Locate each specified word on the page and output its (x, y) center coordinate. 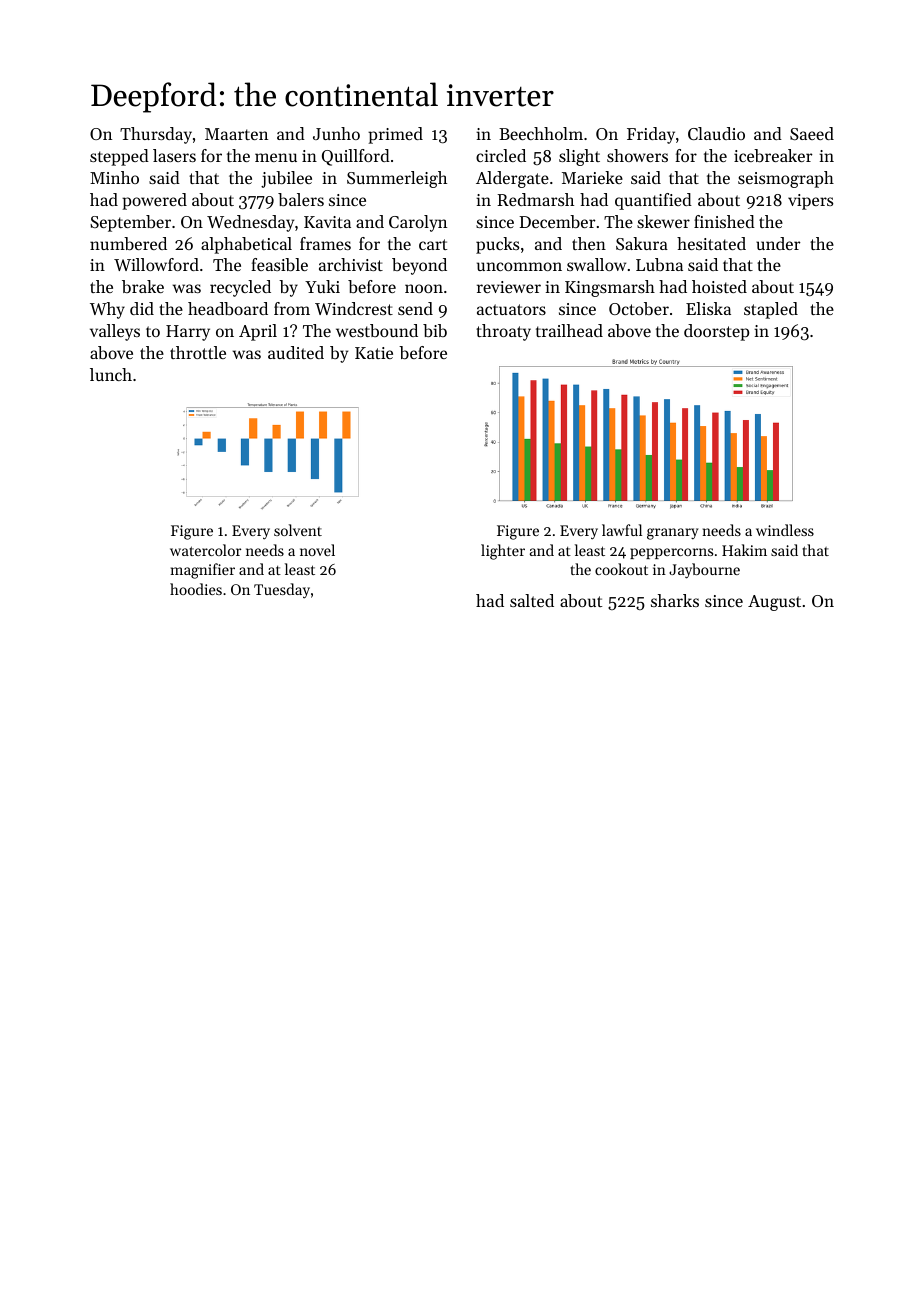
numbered (128, 243)
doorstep (716, 332)
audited (296, 352)
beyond (419, 266)
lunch (111, 374)
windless (785, 530)
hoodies (196, 589)
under (778, 243)
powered (154, 201)
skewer (663, 221)
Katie (374, 353)
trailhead (569, 330)
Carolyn (418, 223)
